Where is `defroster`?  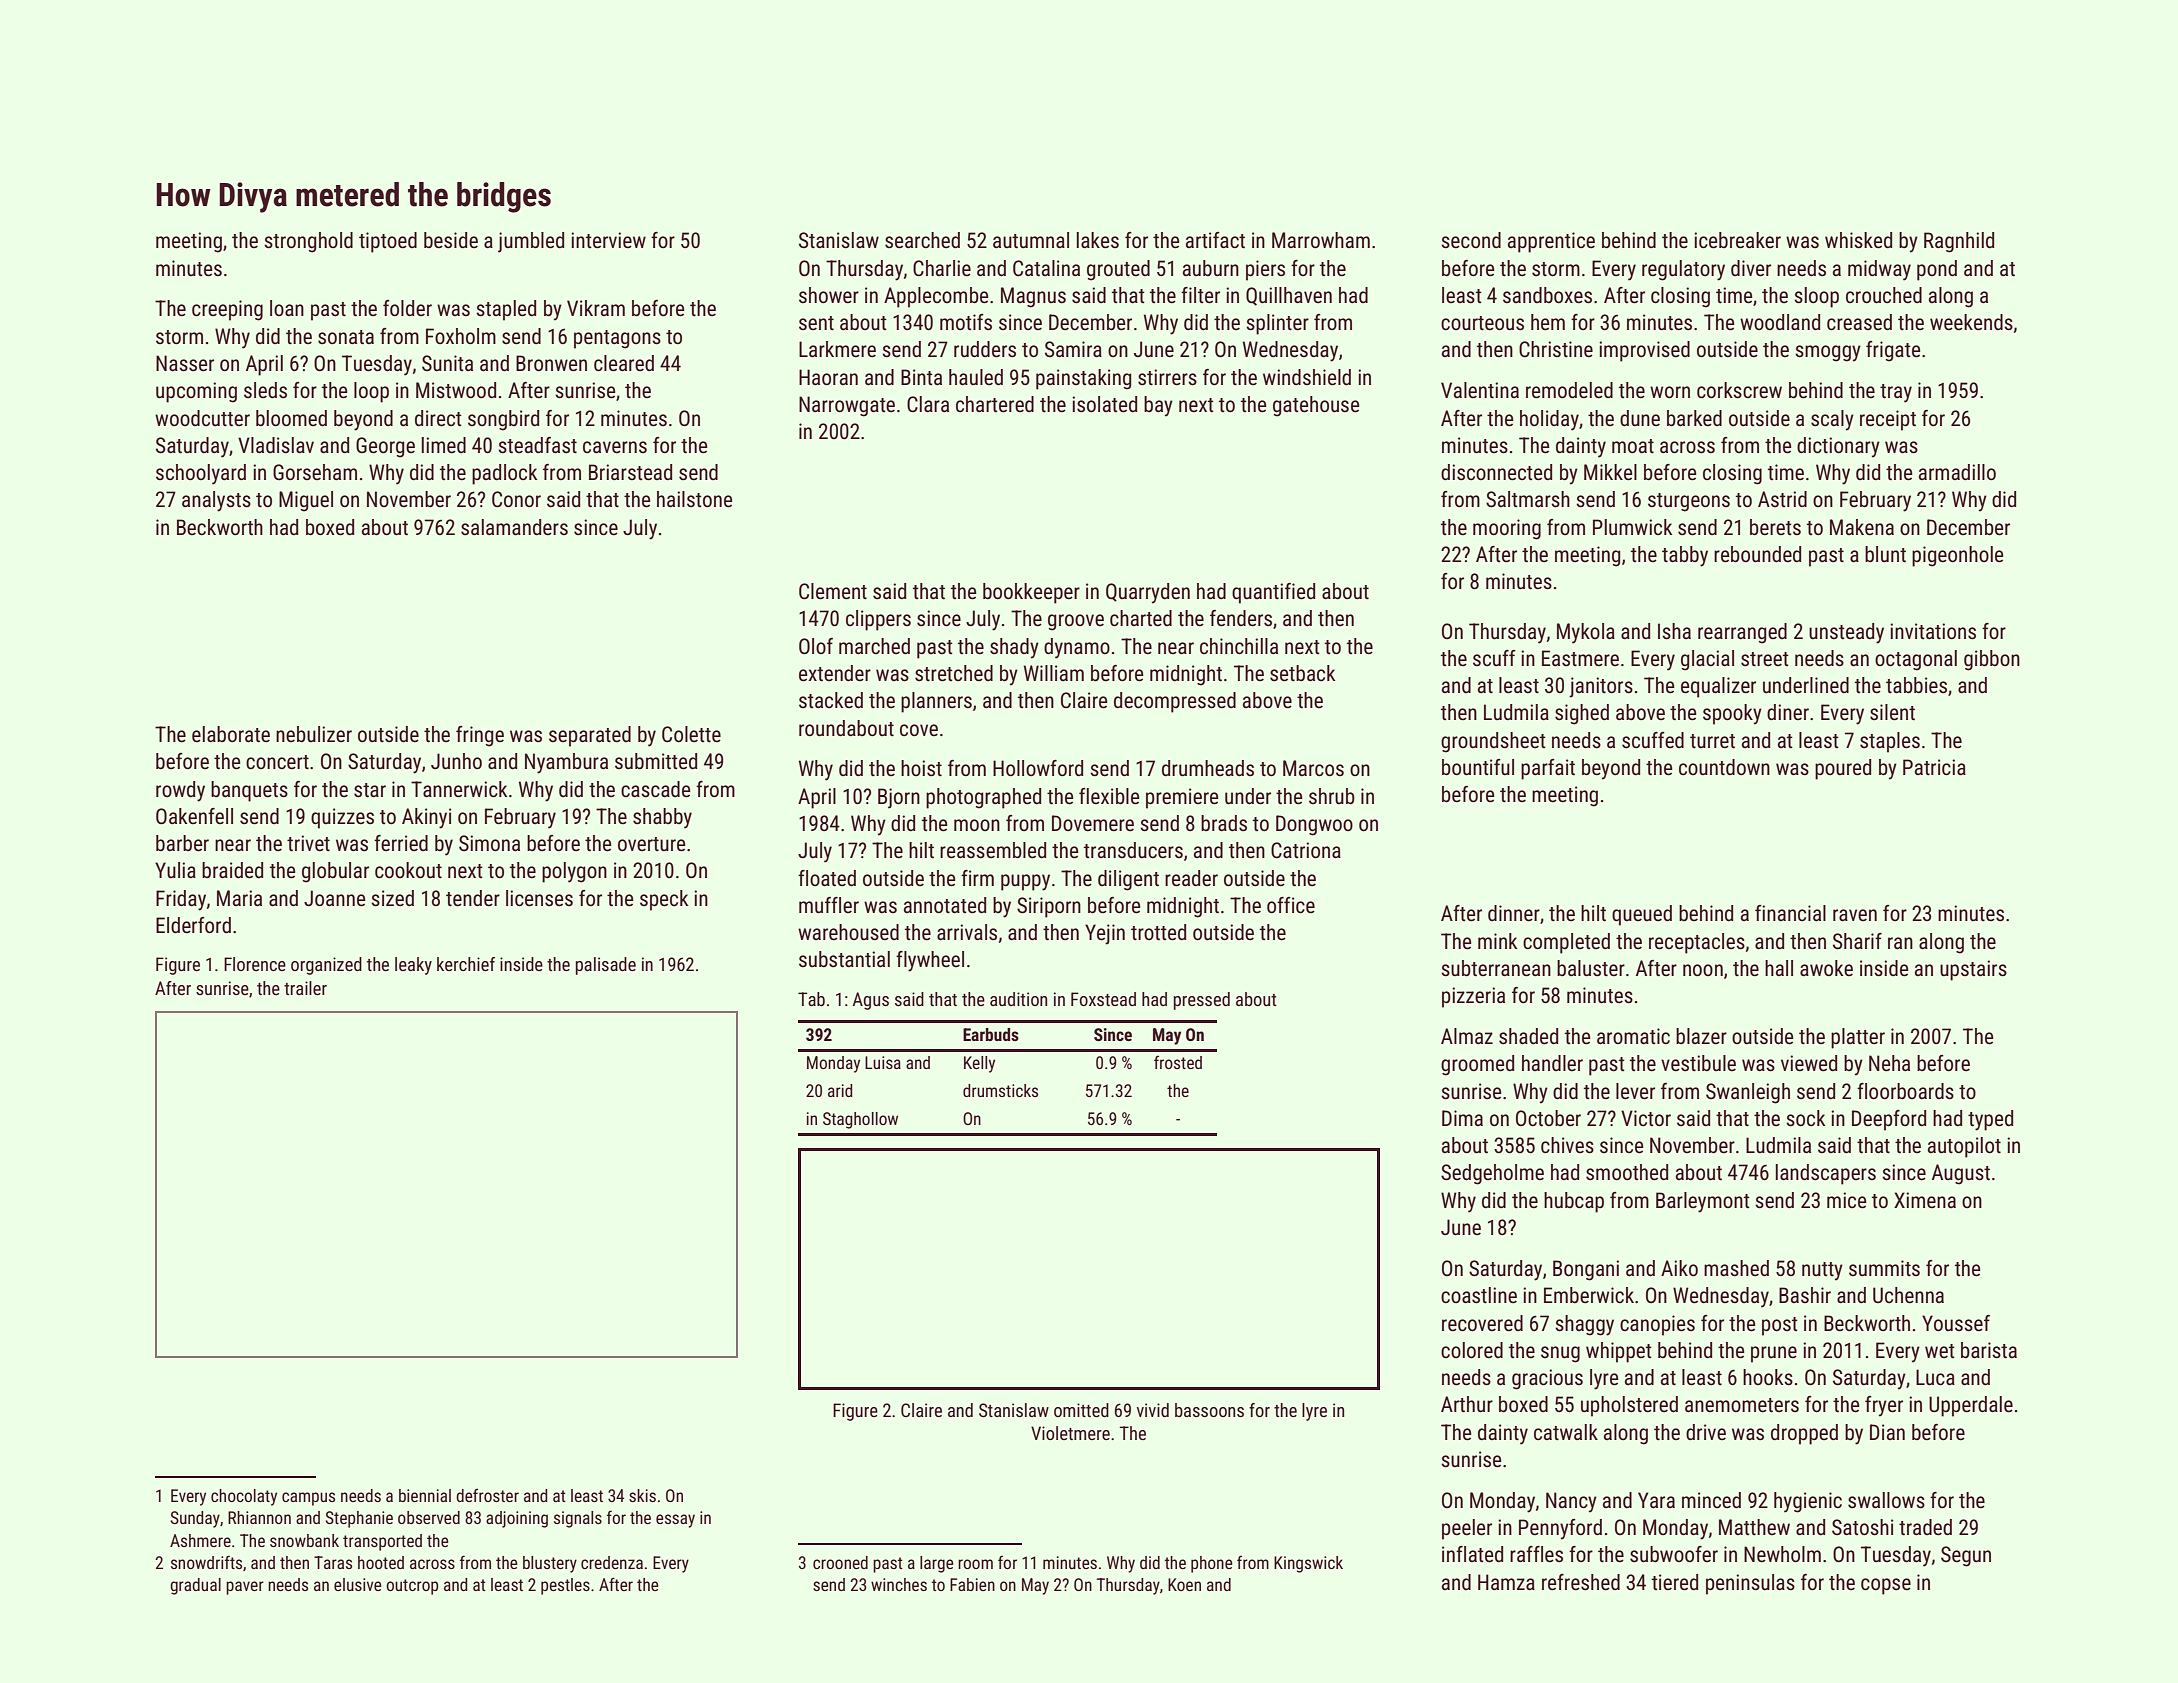
defroster is located at coordinates (487, 1495).
